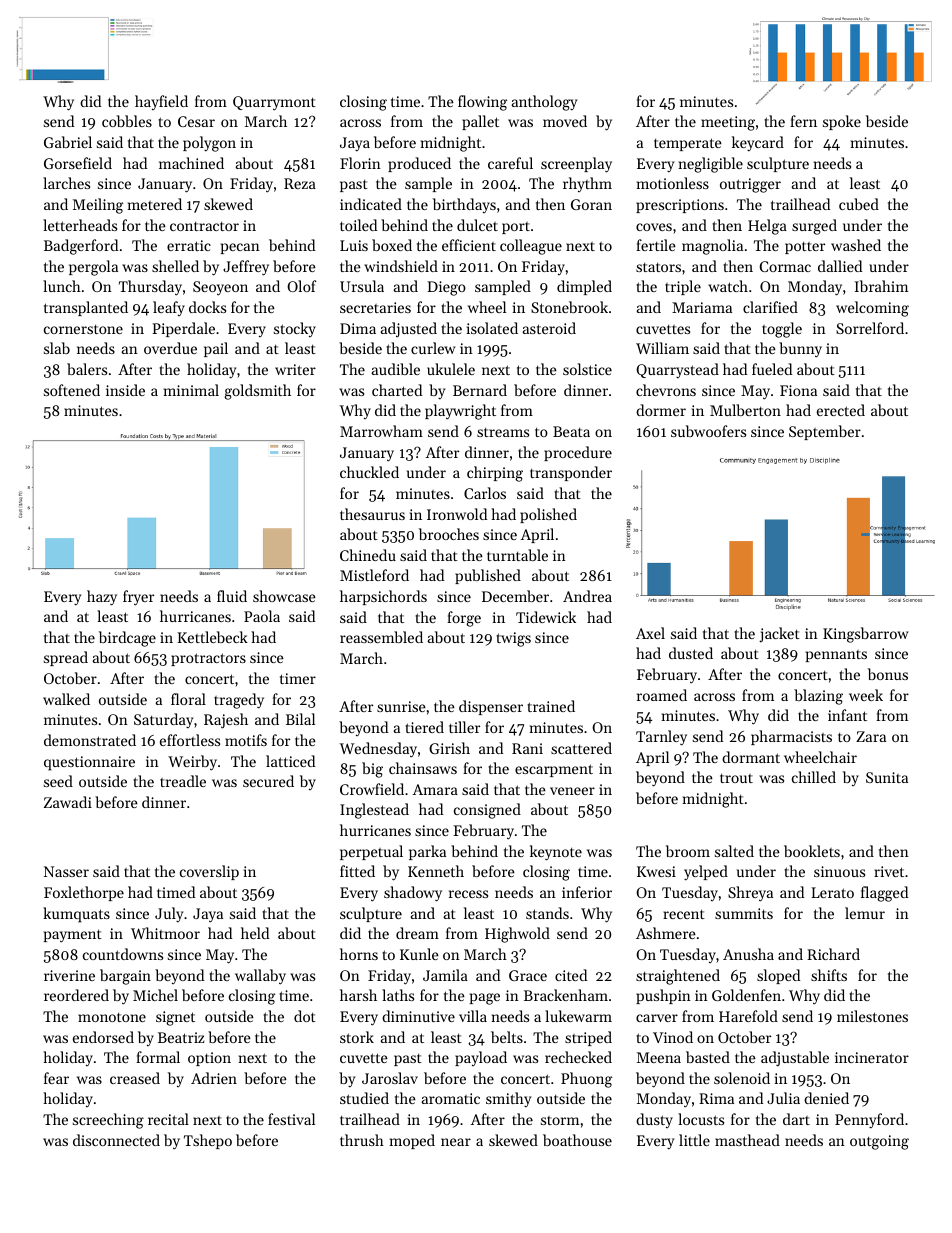 The image size is (952, 1233). Describe the element at coordinates (677, 371) in the page. I see `Quarrystead` at that location.
